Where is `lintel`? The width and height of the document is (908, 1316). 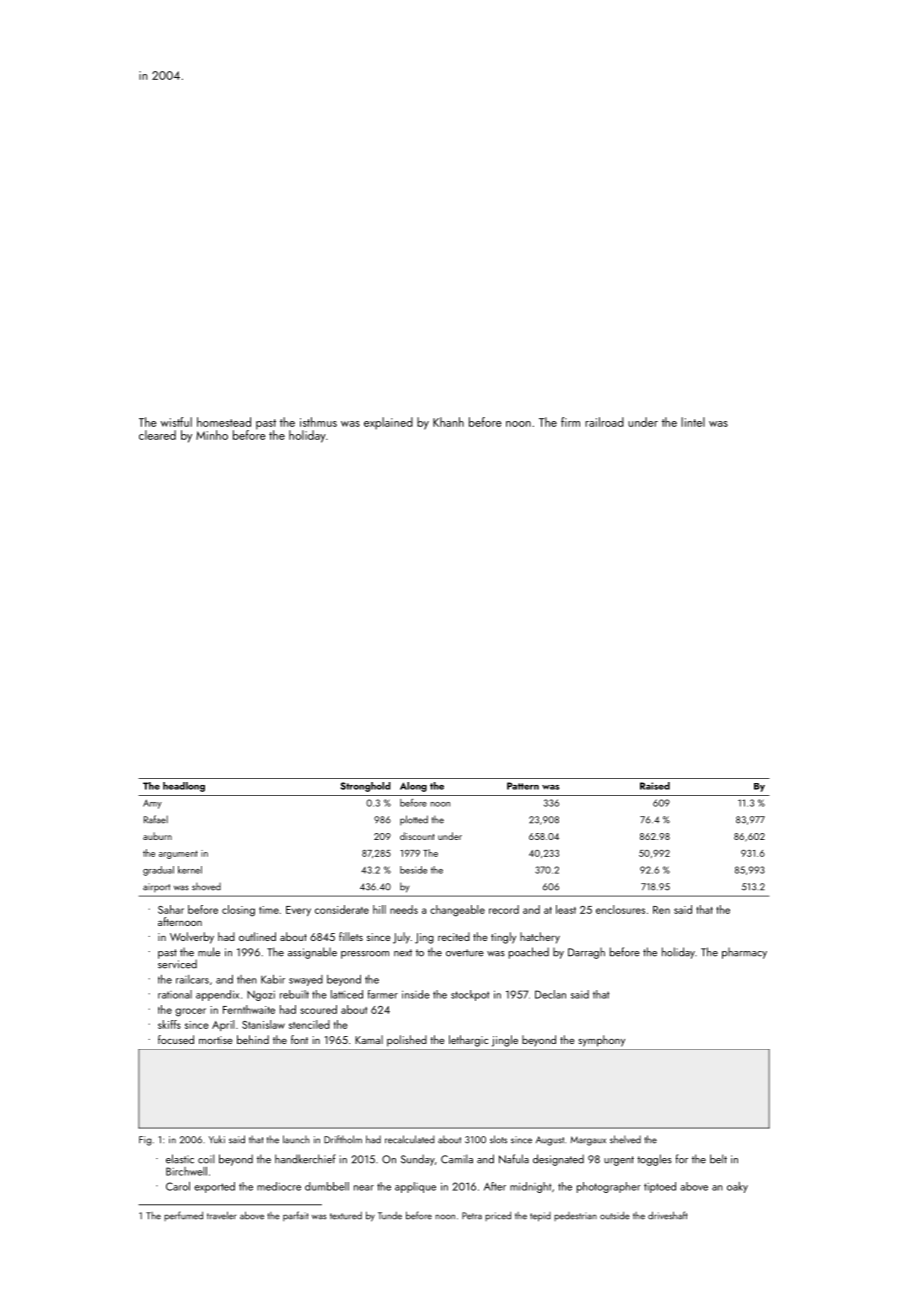 lintel is located at coordinates (693, 422).
